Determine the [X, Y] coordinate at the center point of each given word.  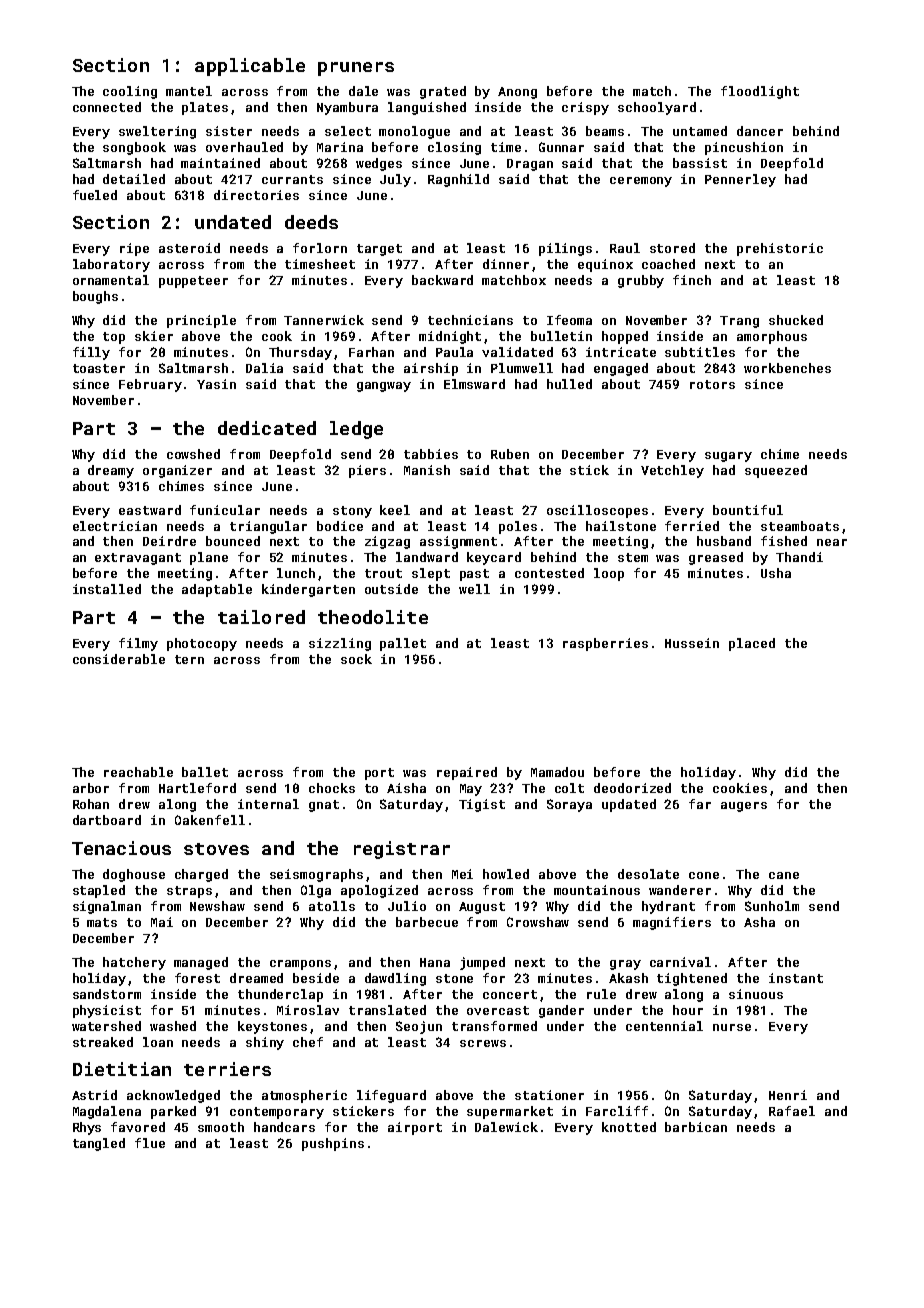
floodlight [760, 92]
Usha [776, 573]
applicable [250, 67]
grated [443, 92]
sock [356, 659]
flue [150, 1143]
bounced [233, 541]
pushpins [333, 1144]
